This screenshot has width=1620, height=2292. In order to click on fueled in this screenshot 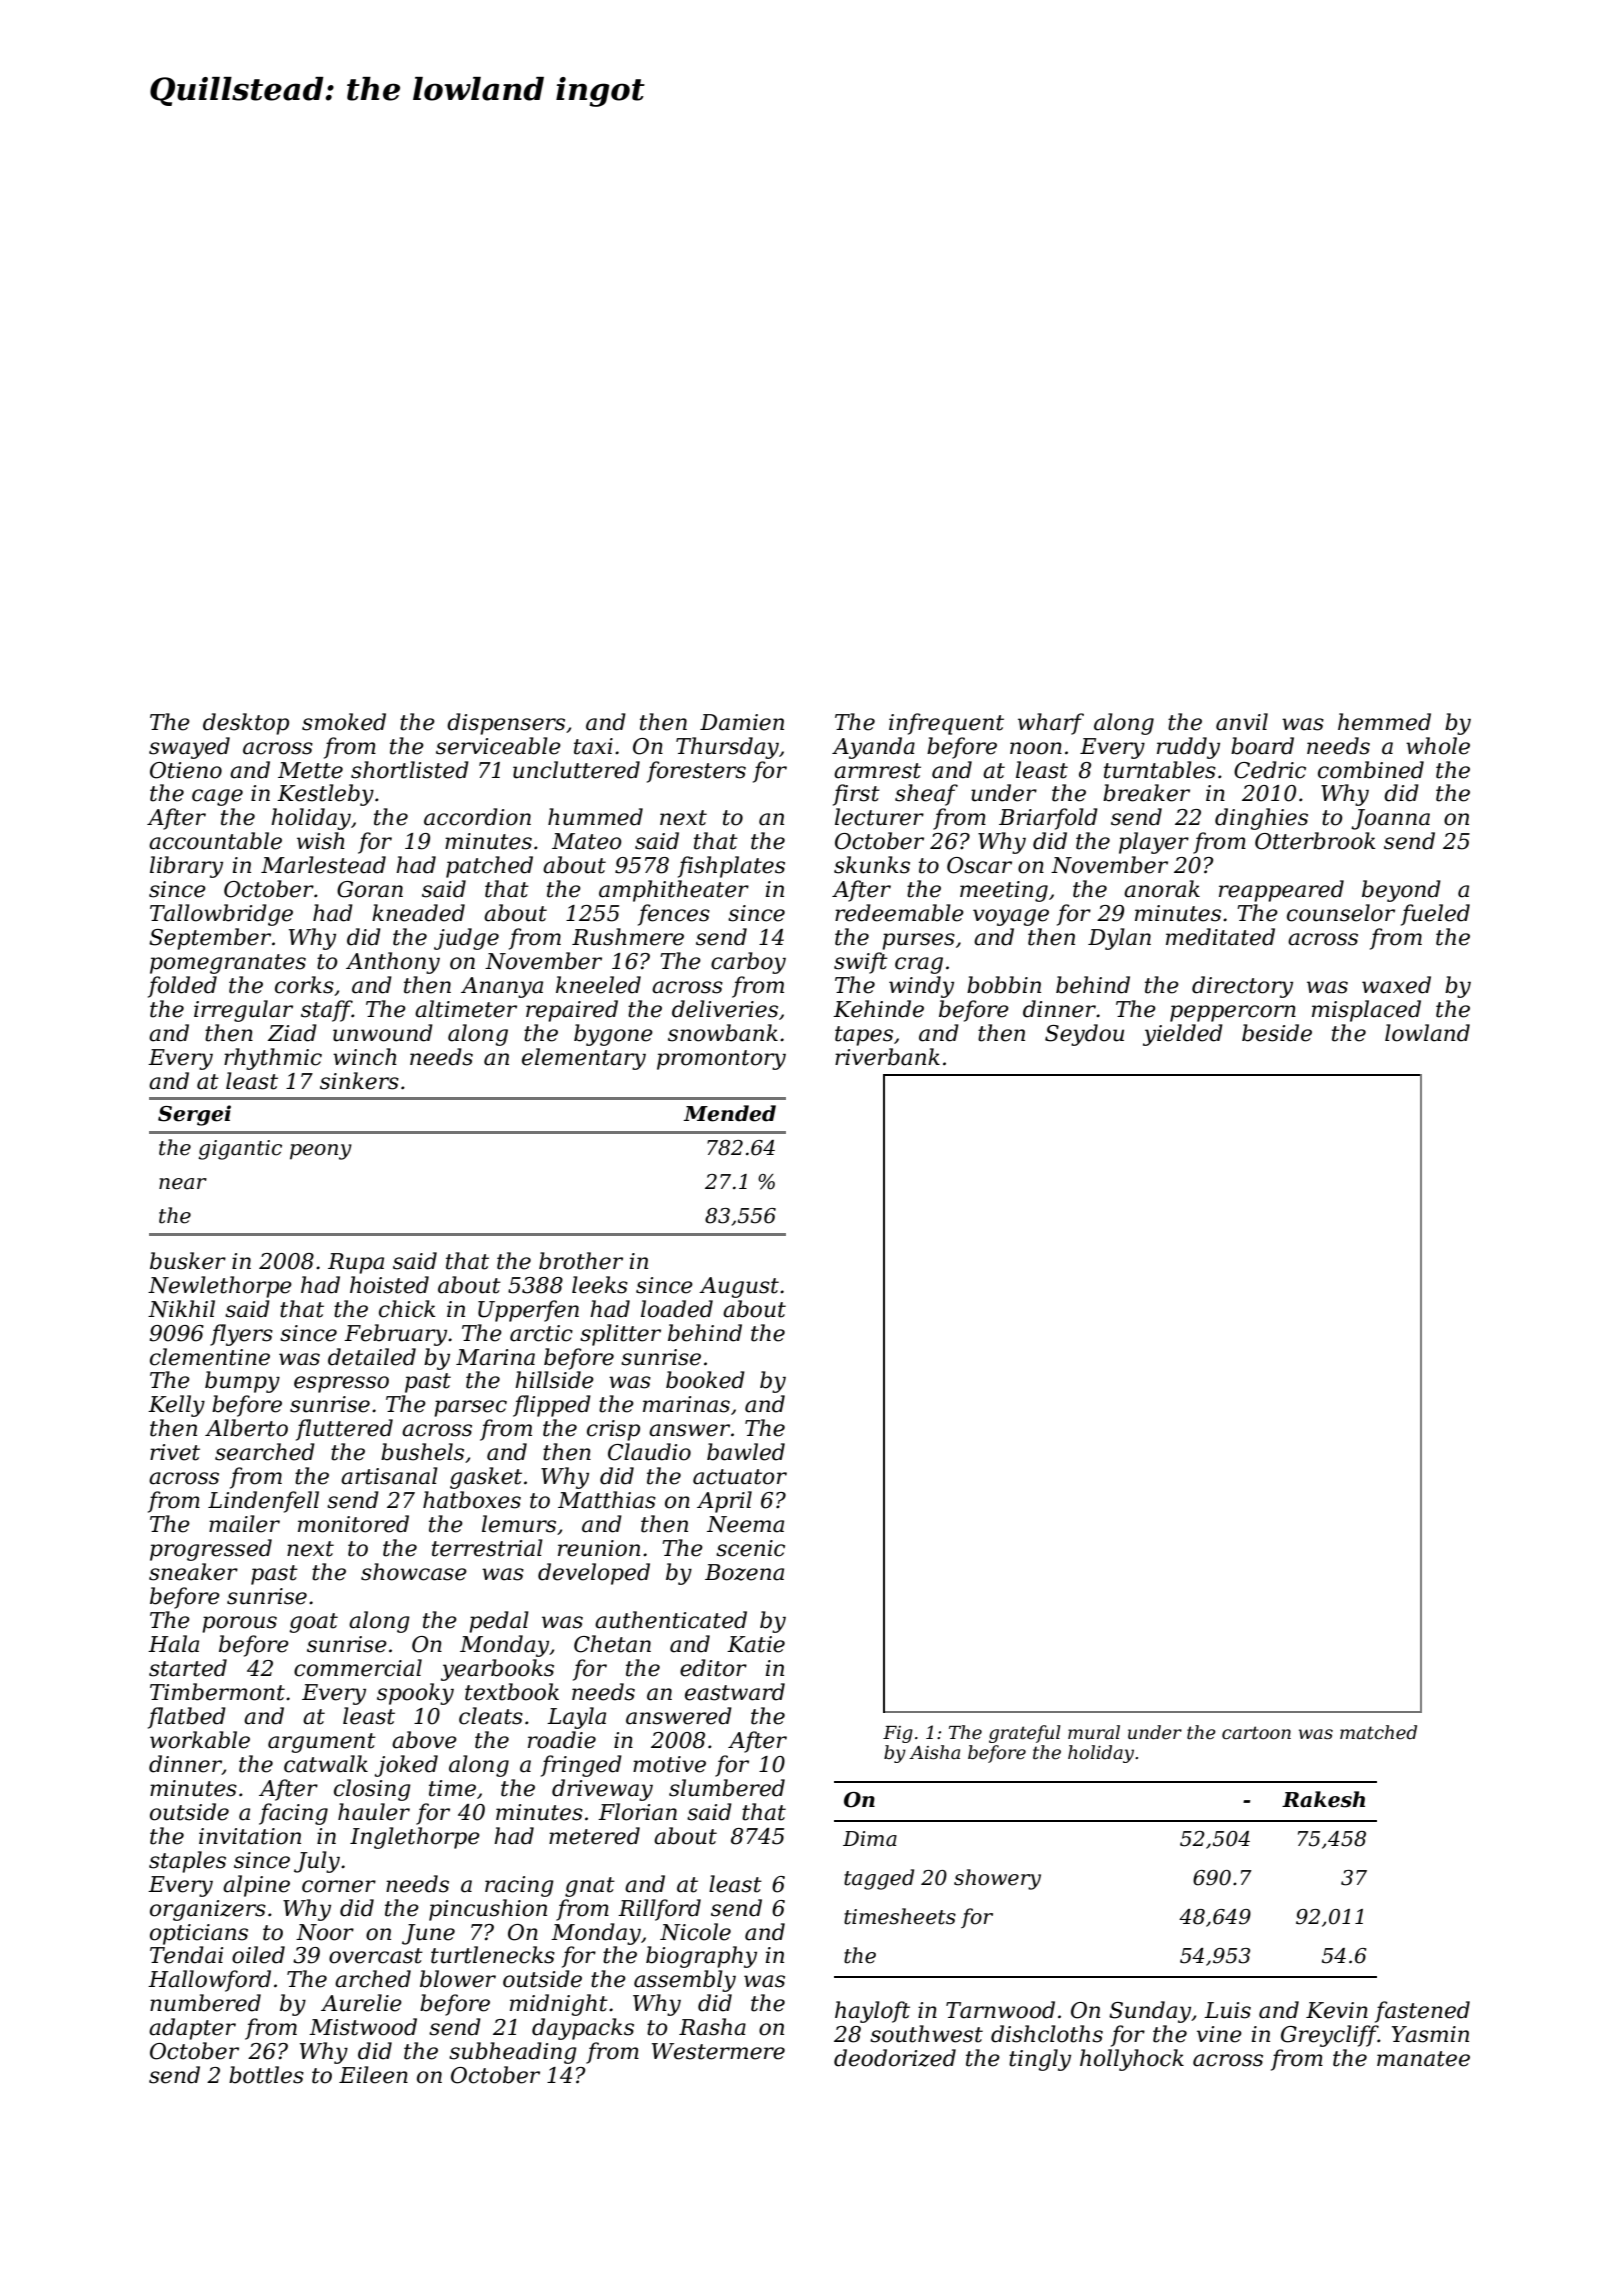, I will do `click(1435, 915)`.
